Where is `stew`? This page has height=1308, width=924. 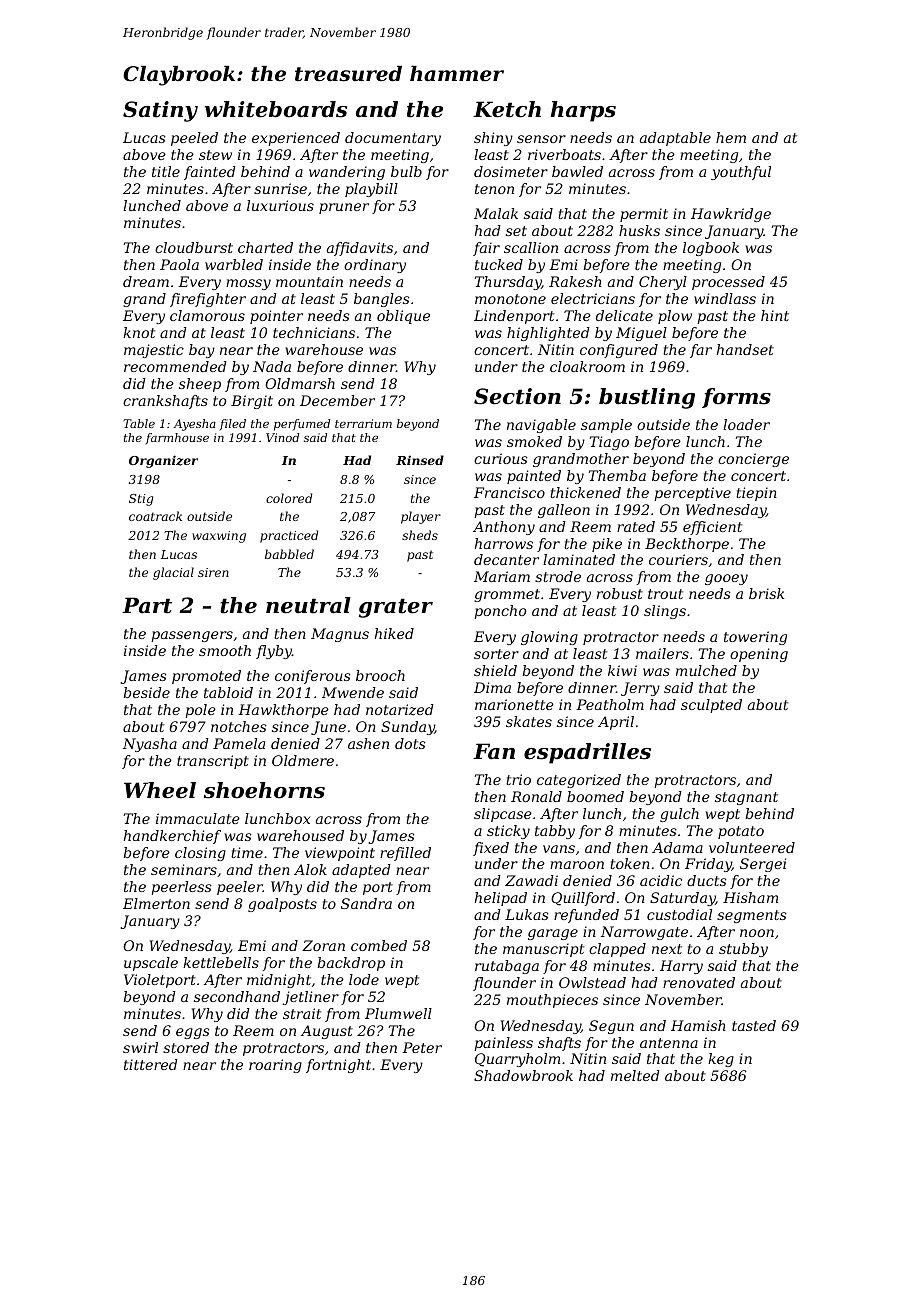
stew is located at coordinates (215, 155).
